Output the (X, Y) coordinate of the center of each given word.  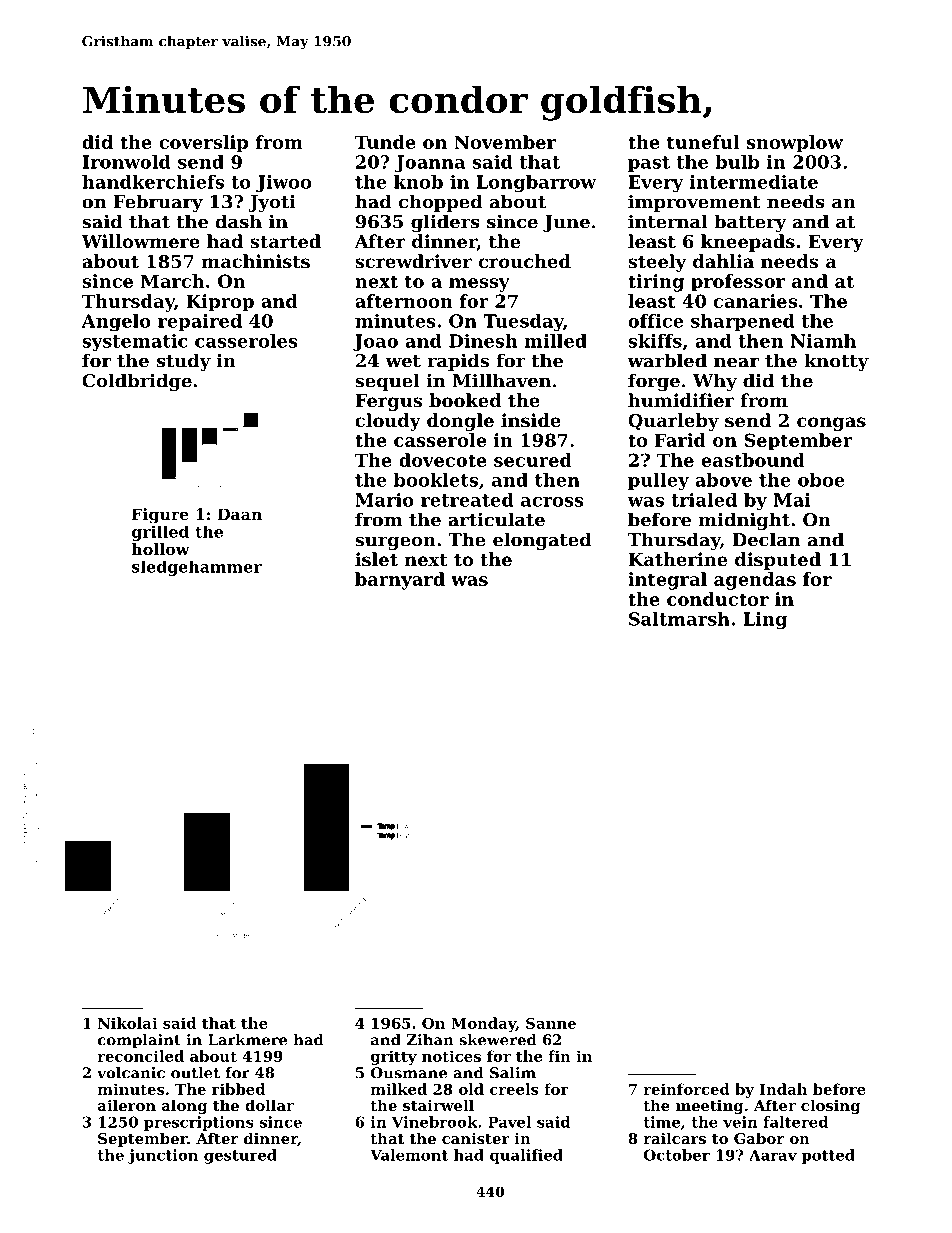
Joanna (430, 163)
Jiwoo (283, 183)
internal (668, 221)
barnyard (400, 581)
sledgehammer (197, 568)
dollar (269, 1105)
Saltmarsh (679, 619)
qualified (526, 1156)
